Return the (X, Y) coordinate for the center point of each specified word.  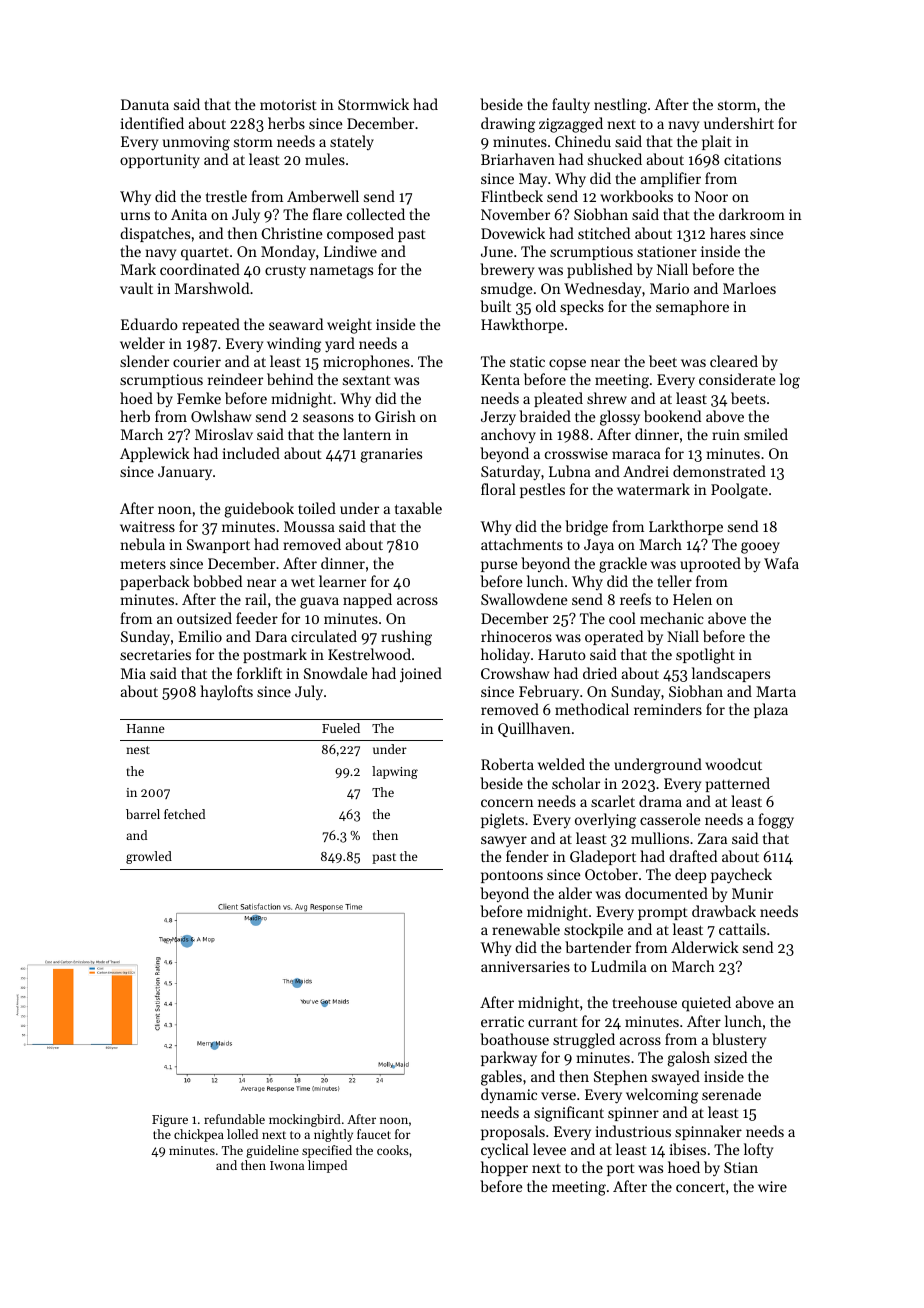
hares (728, 233)
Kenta (500, 379)
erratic (502, 1021)
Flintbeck (512, 196)
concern (507, 803)
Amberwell (323, 196)
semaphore (692, 307)
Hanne (146, 728)
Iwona (287, 1165)
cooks (393, 1150)
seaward (296, 324)
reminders (668, 709)
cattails (742, 929)
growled (149, 857)
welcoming (662, 1096)
